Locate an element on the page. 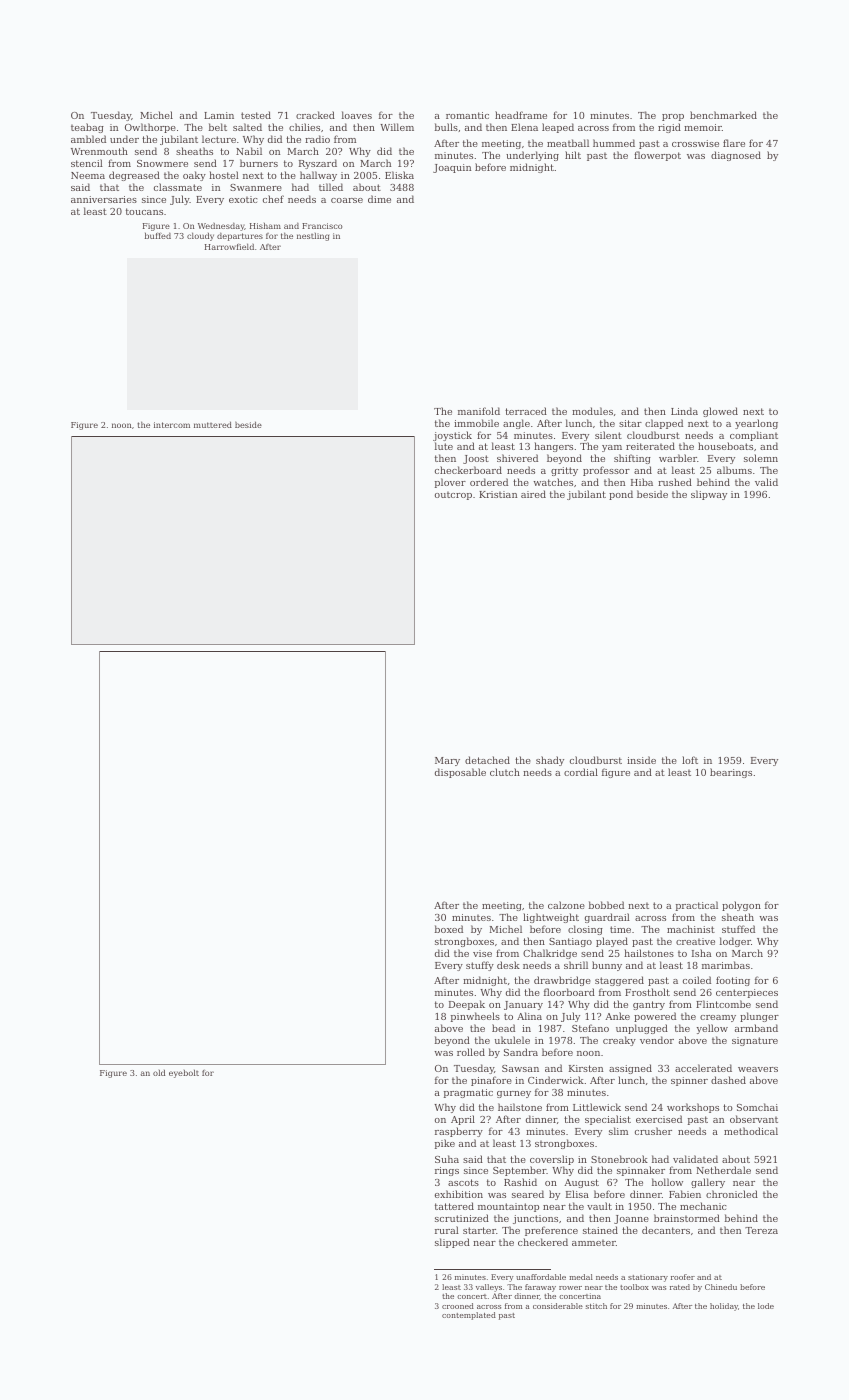 This page has width=849, height=1400. intercom is located at coordinates (172, 425).
